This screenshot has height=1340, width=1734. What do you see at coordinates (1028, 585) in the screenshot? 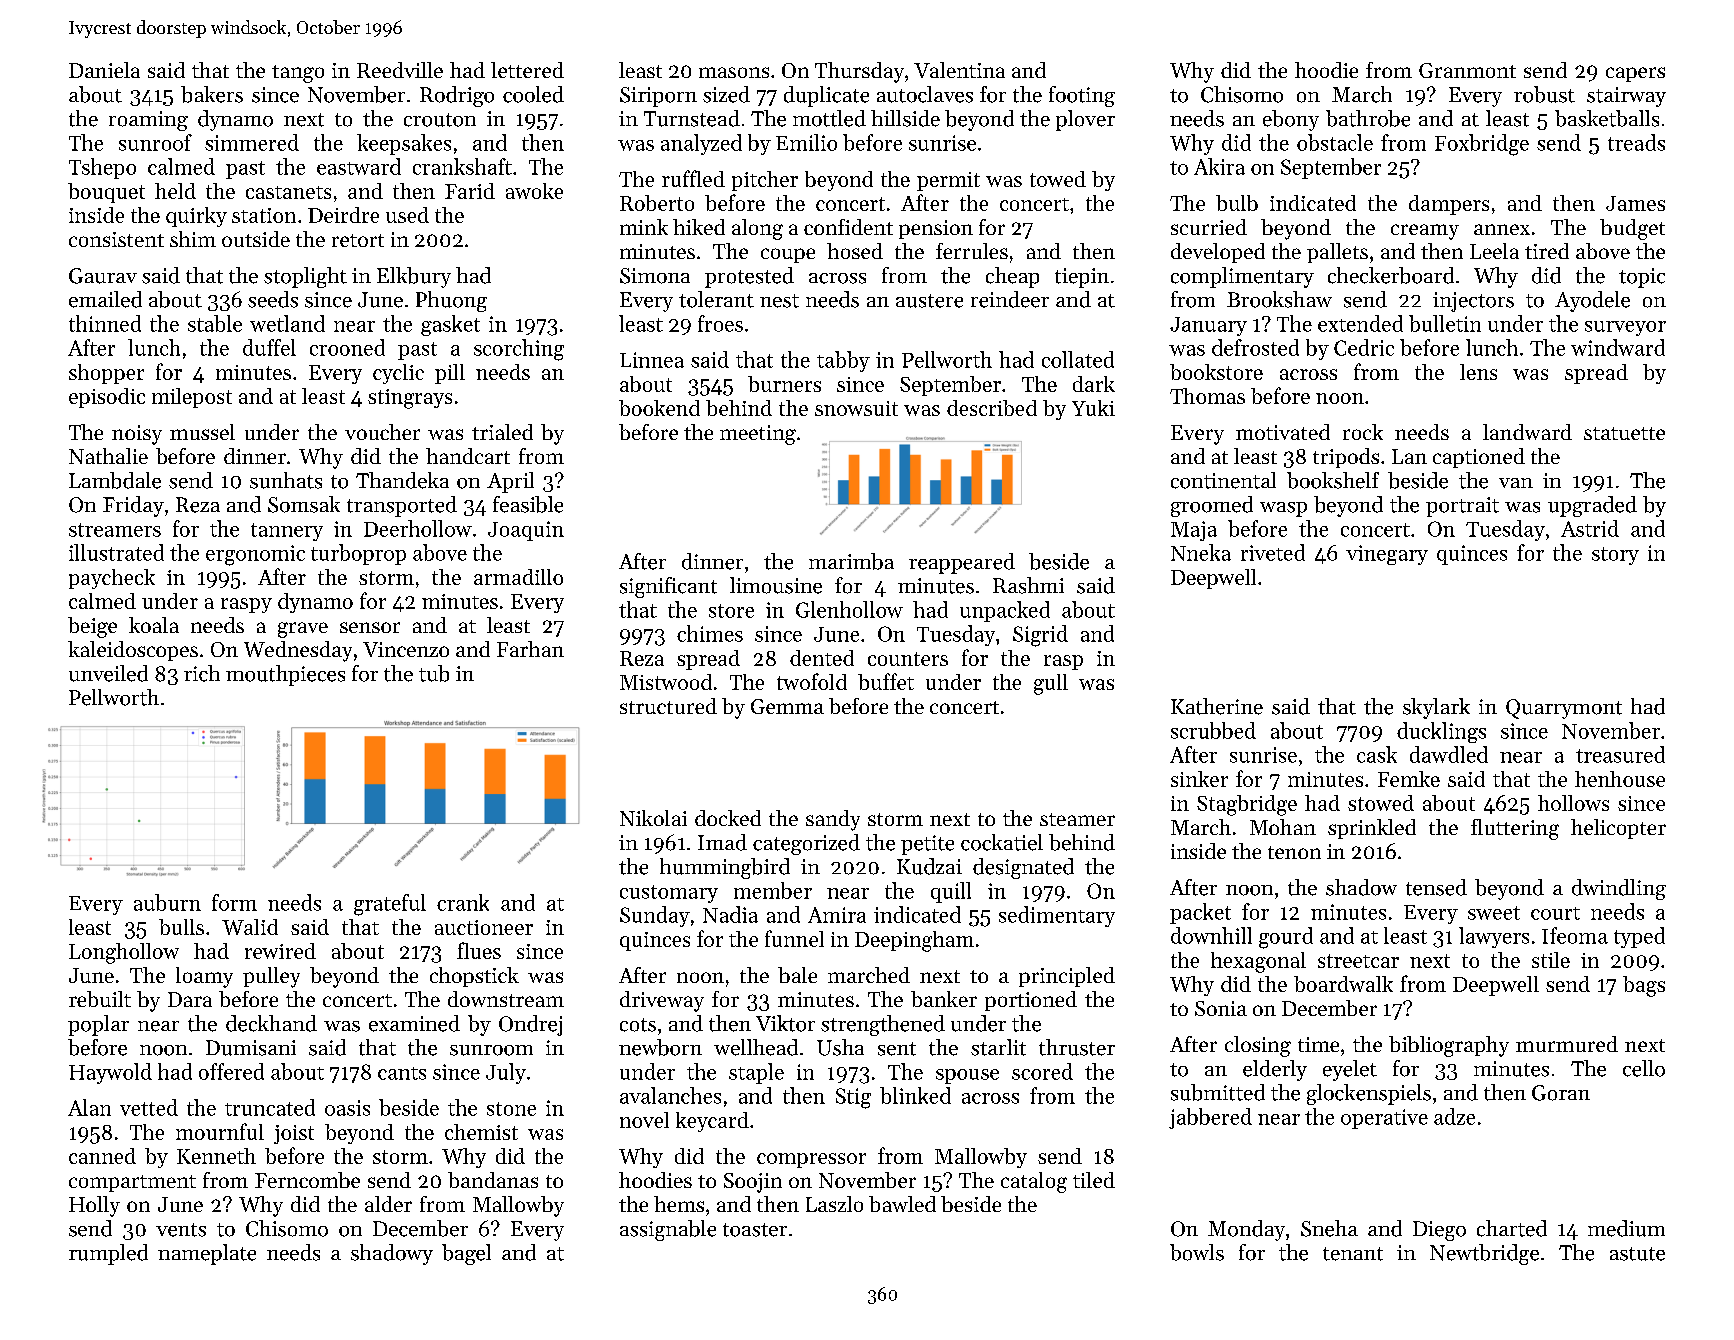
I see `Rashmi` at bounding box center [1028, 585].
